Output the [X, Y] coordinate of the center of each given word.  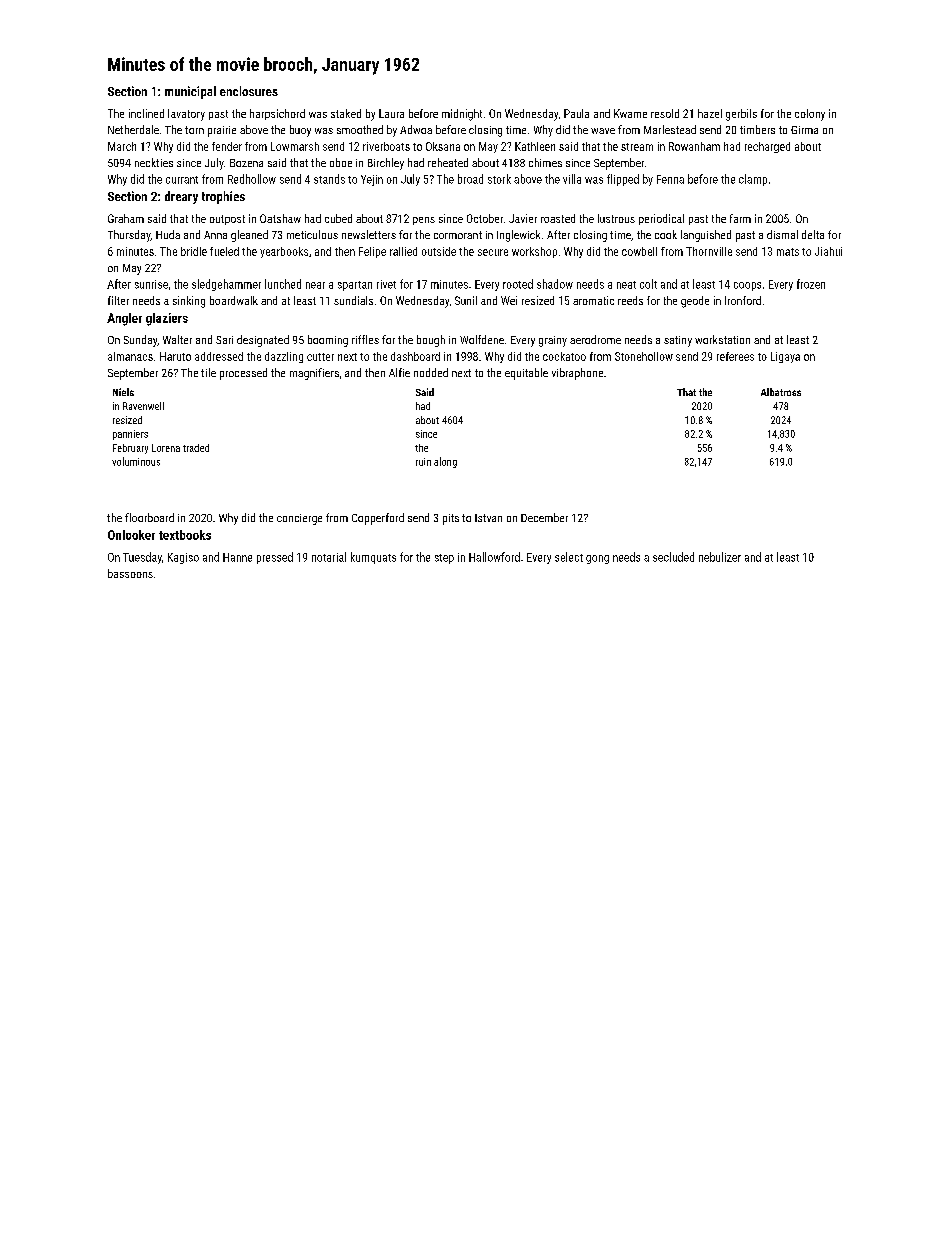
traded [196, 448]
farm [740, 218]
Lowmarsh [295, 146]
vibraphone [577, 374]
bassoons [130, 573]
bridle [194, 251]
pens [424, 221]
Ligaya [785, 357]
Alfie [399, 372]
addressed [219, 356]
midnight [462, 115]
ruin [423, 462]
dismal [782, 234]
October [485, 218]
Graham [126, 218]
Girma [804, 130]
